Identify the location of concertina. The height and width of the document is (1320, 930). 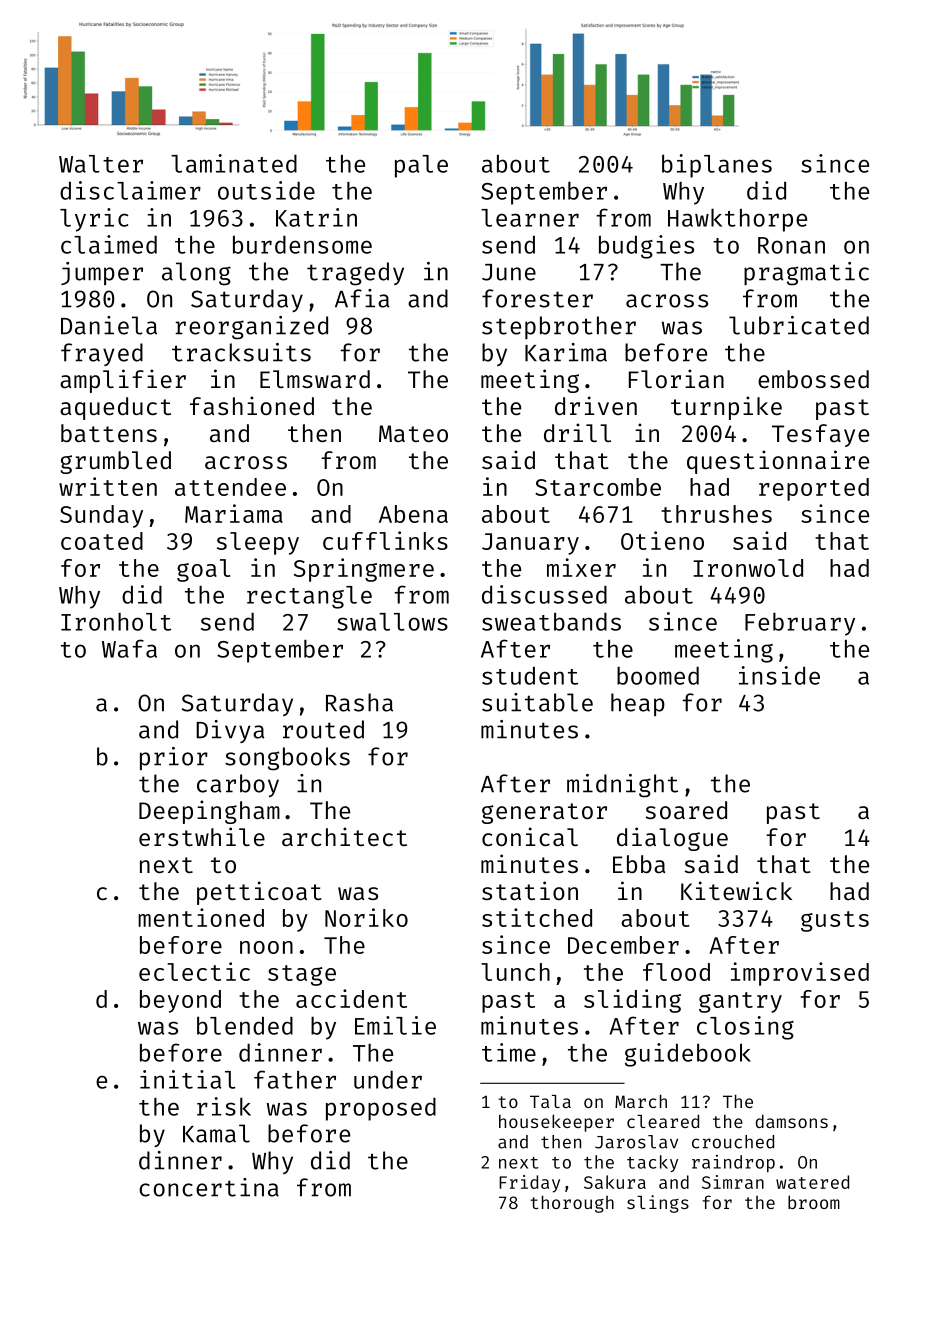
(209, 1187).
